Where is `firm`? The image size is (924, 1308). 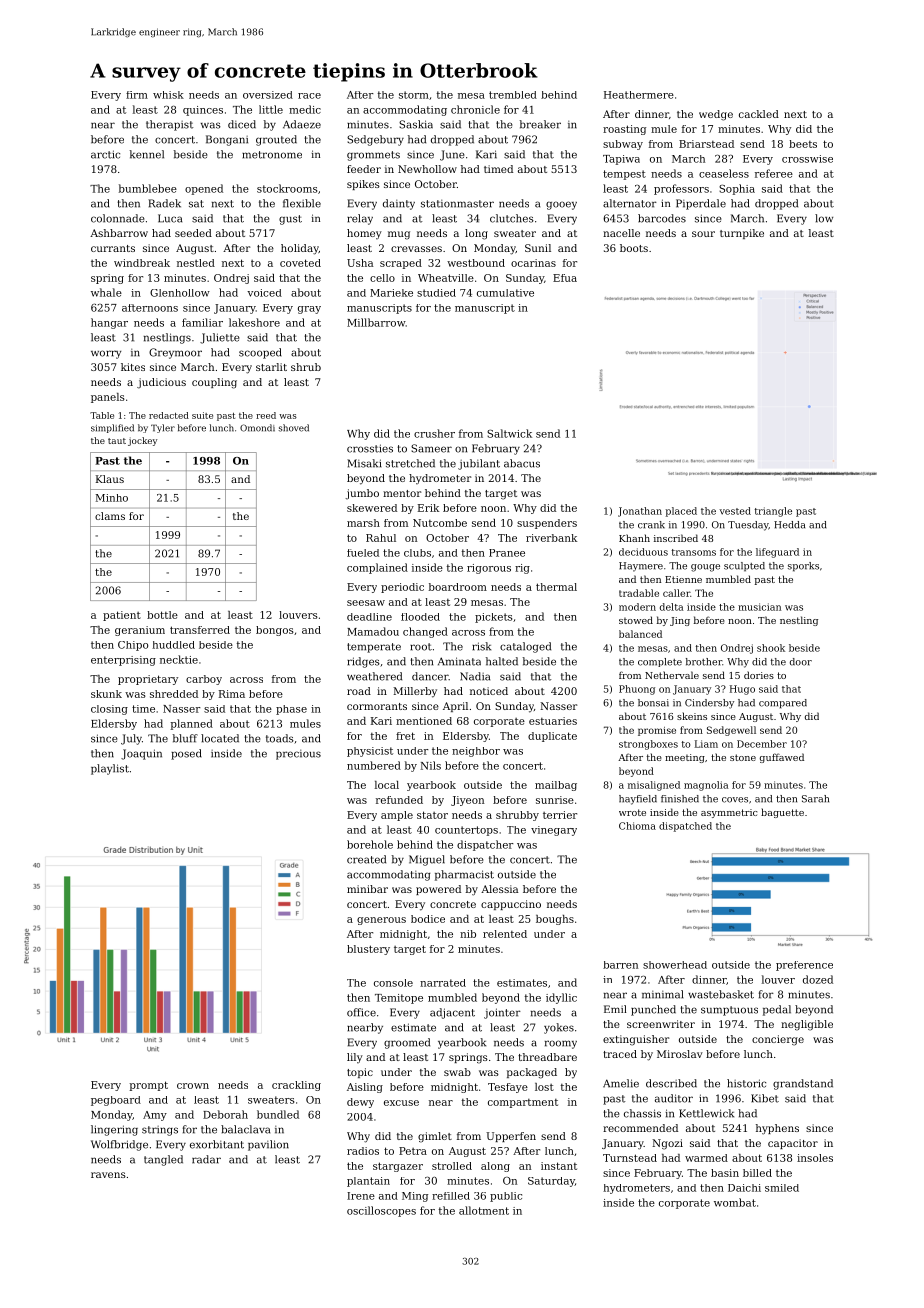 firm is located at coordinates (137, 95).
